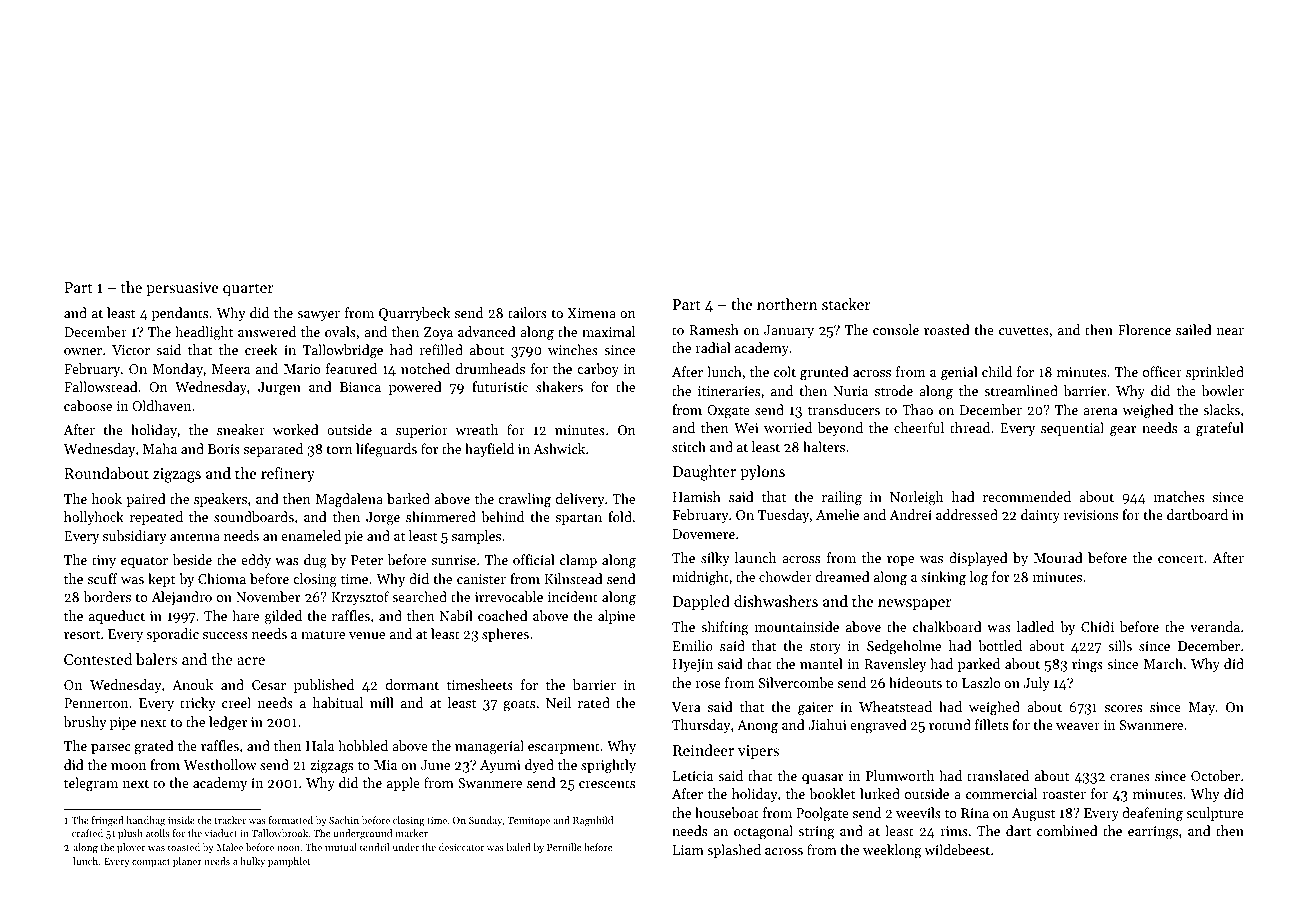 This screenshot has height=924, width=1308. What do you see at coordinates (422, 431) in the screenshot?
I see `superior` at bounding box center [422, 431].
